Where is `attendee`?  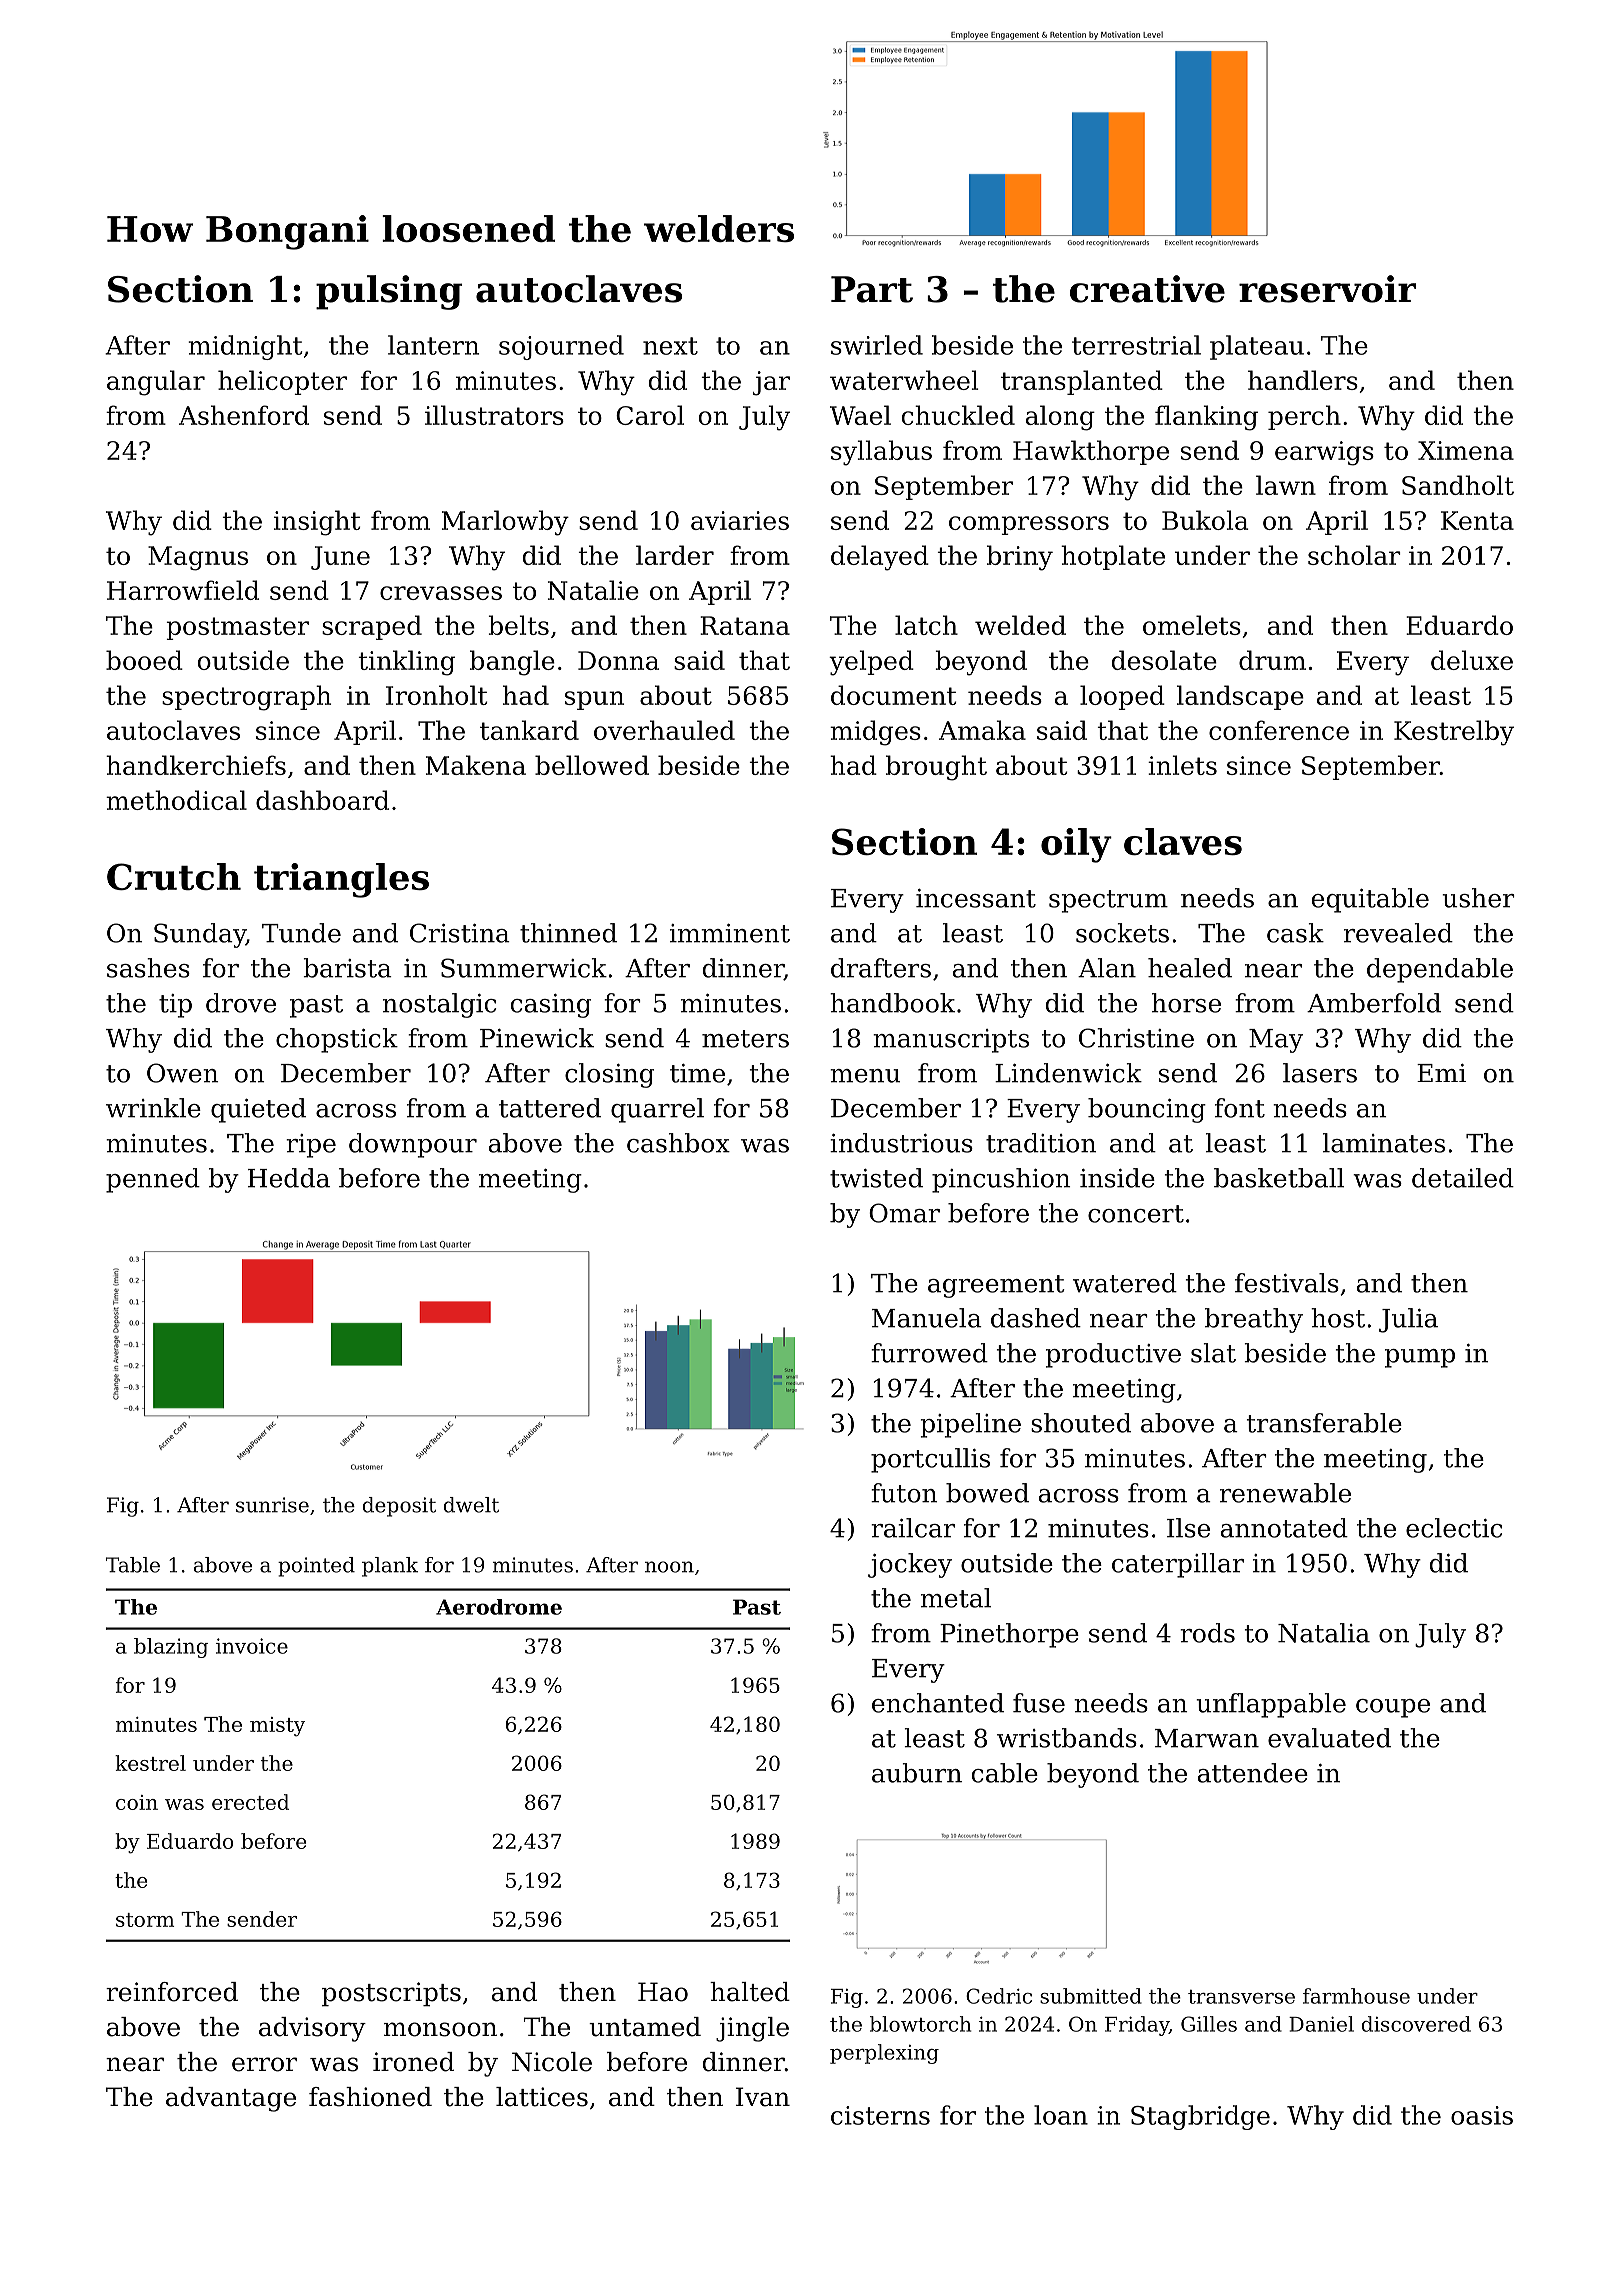 attendee is located at coordinates (1253, 1773).
